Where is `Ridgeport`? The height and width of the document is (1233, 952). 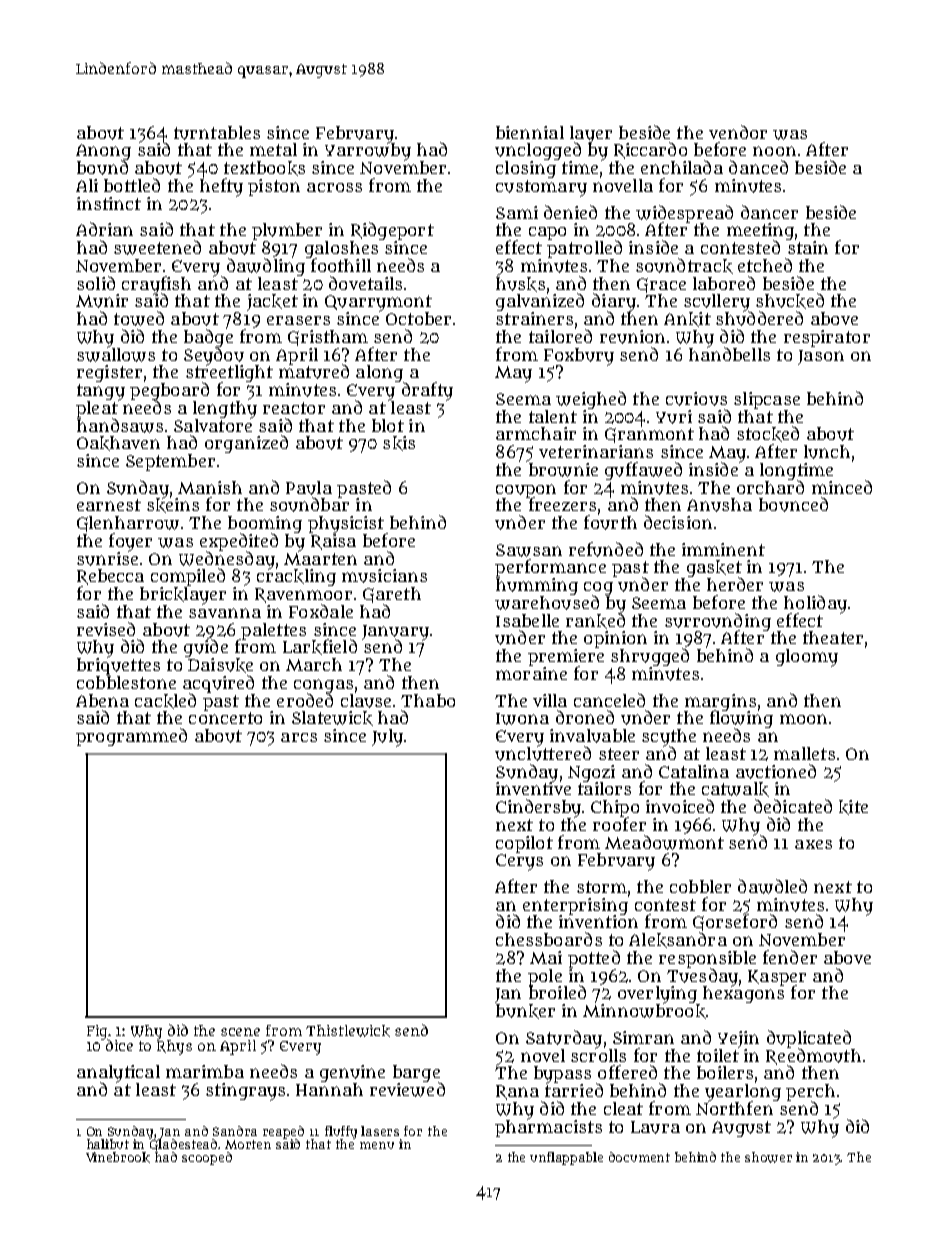
Ridgeport is located at coordinates (392, 231).
